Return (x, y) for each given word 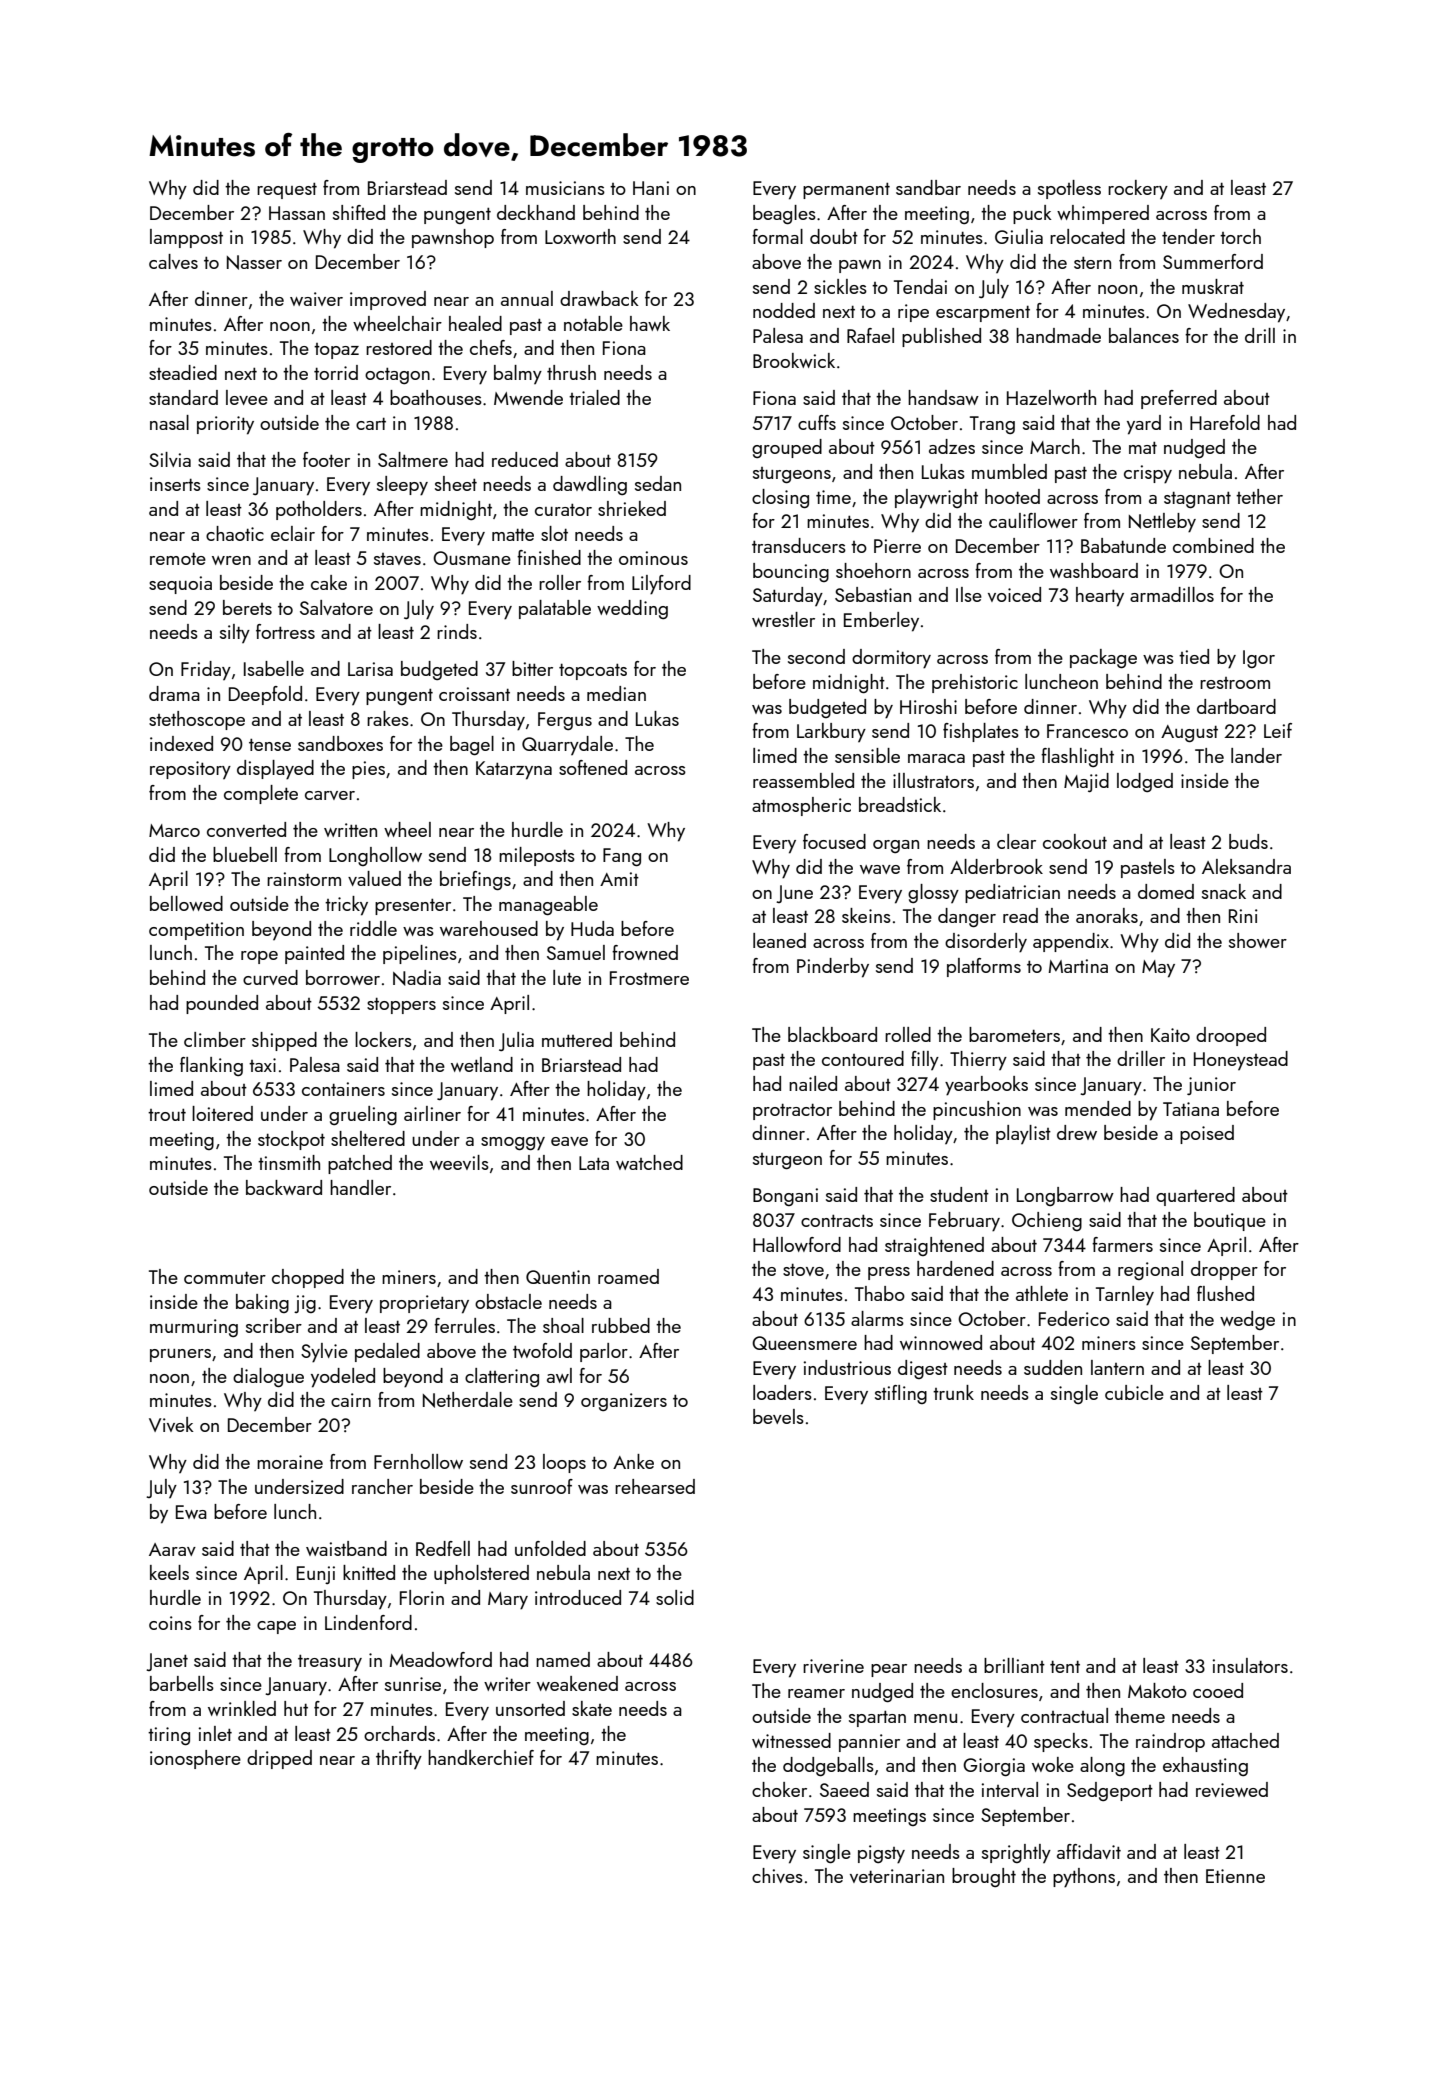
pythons (1084, 1878)
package (1103, 658)
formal (777, 236)
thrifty (399, 1759)
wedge (1247, 1320)
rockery (1138, 189)
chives (777, 1875)
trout (167, 1115)
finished (549, 557)
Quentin (558, 1277)
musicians (565, 188)
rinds (457, 631)
